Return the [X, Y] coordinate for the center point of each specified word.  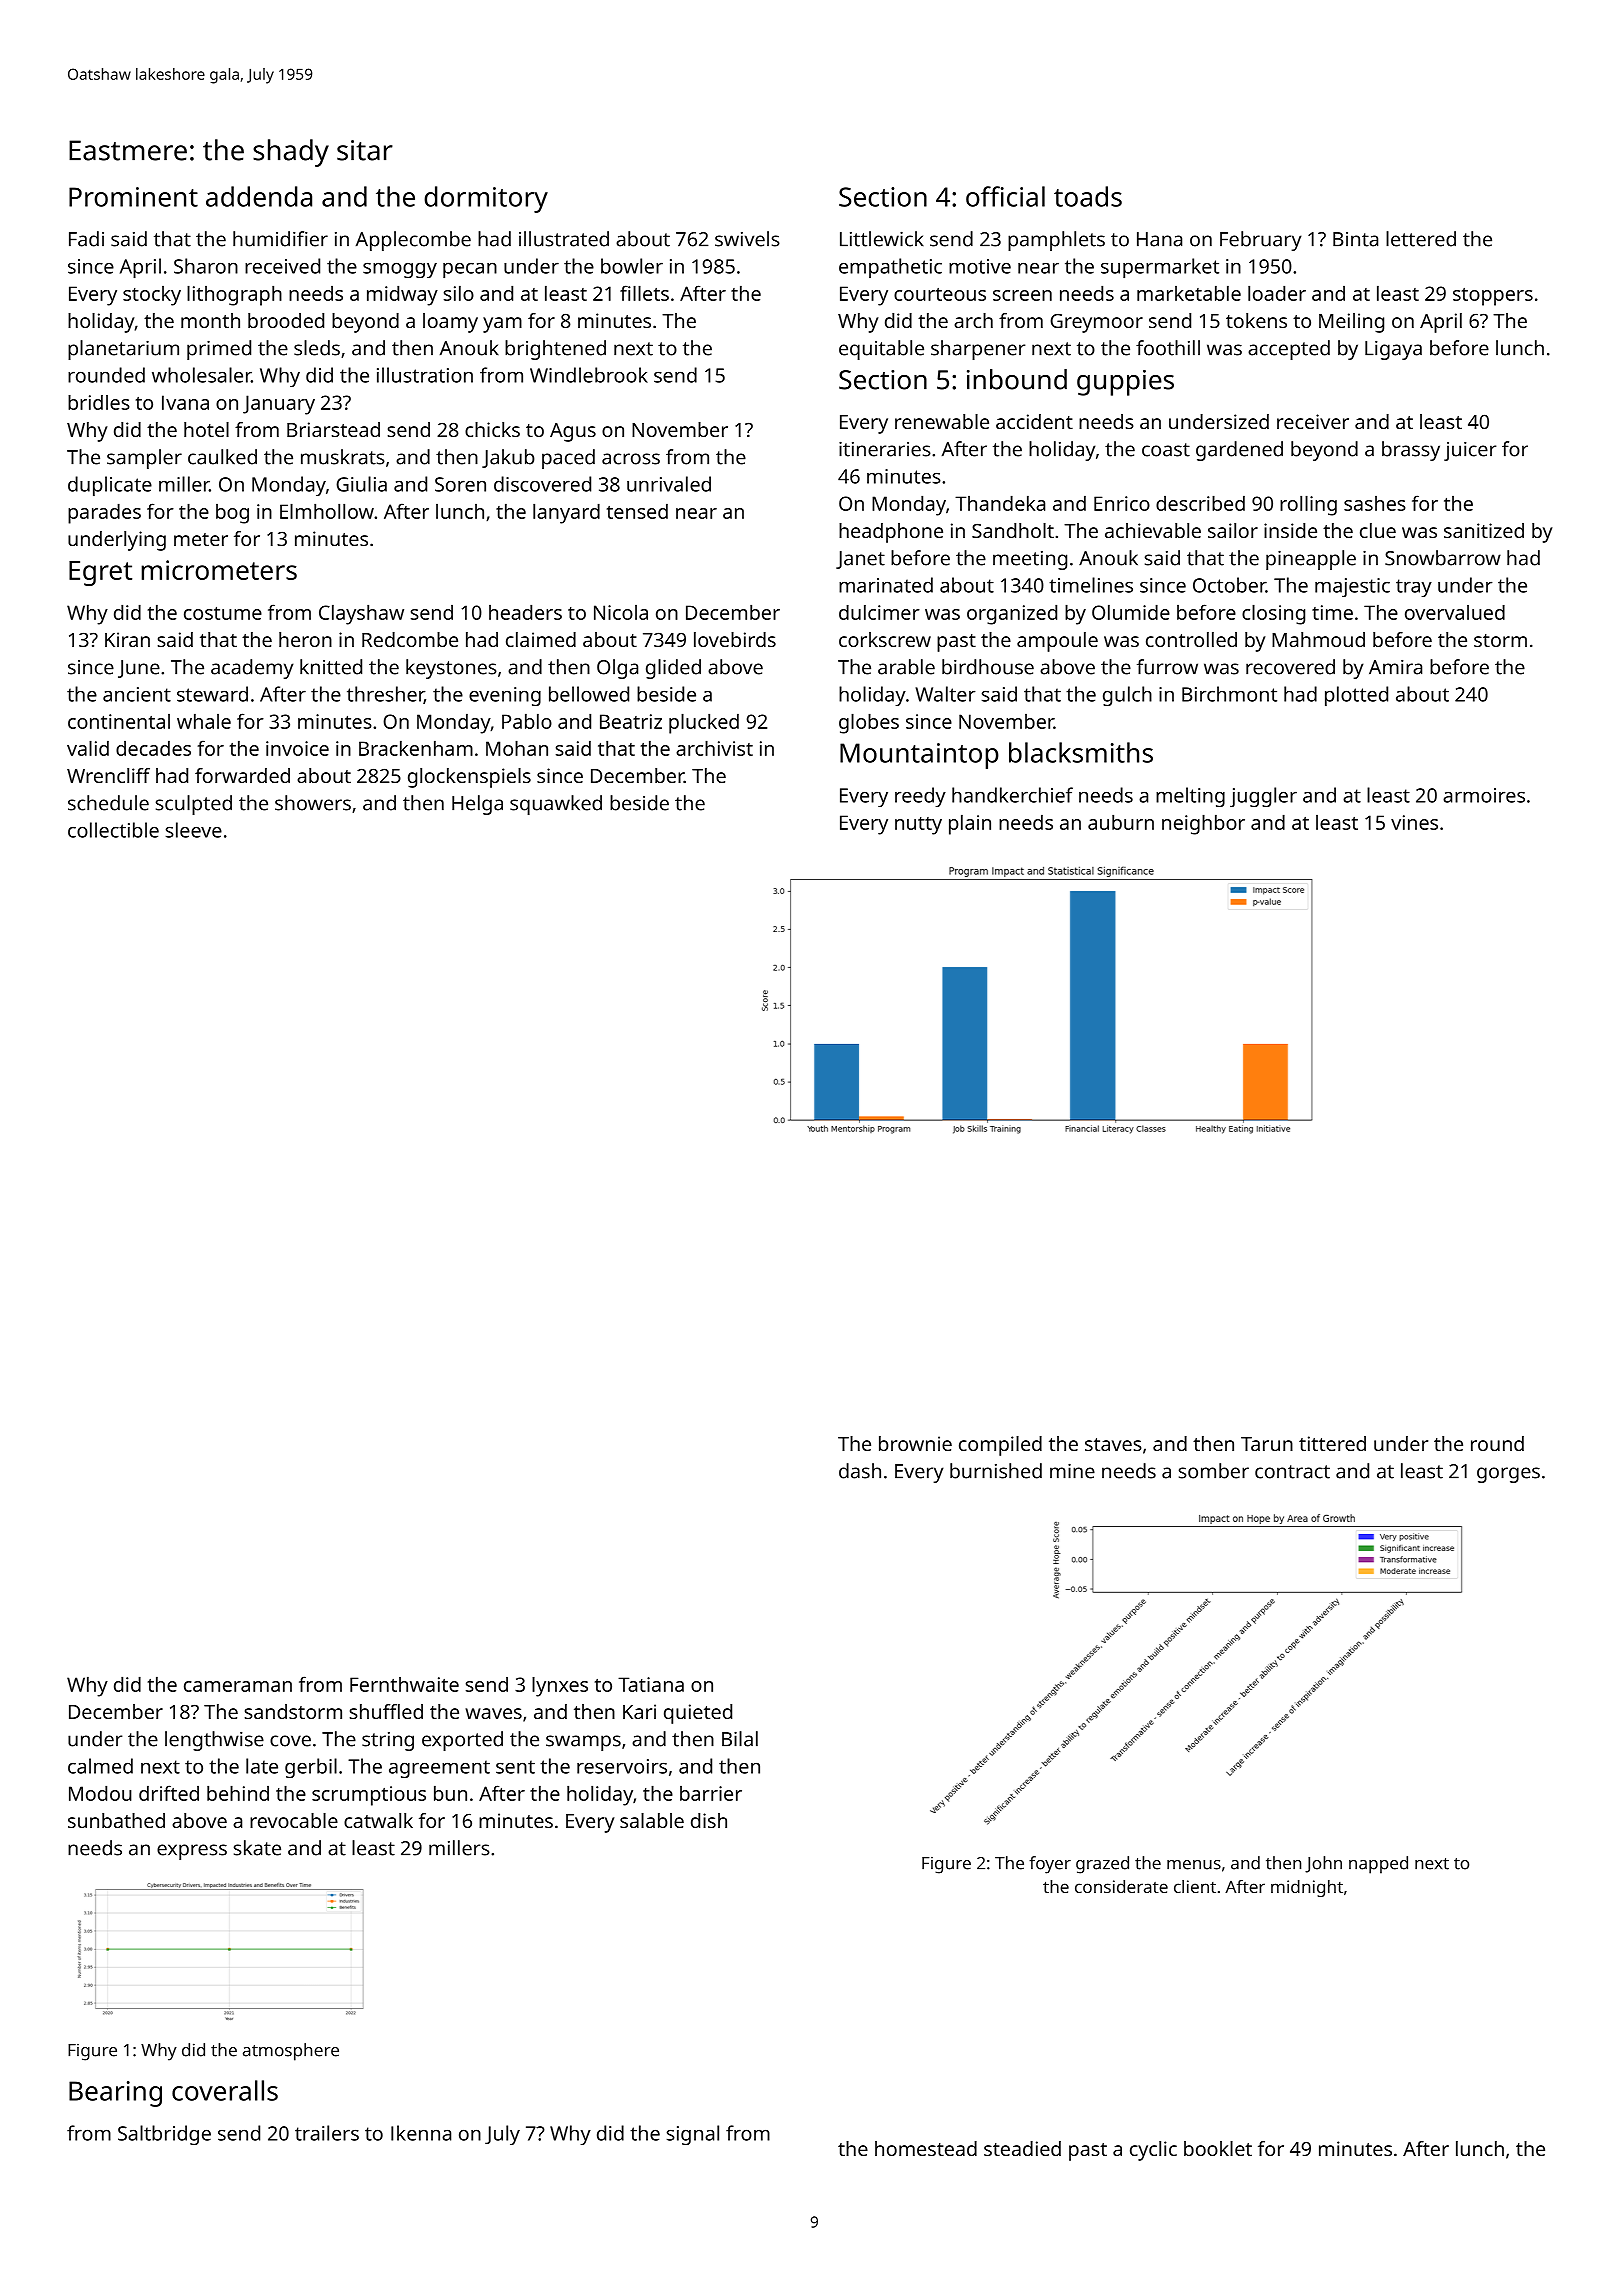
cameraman [238, 1686]
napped [1378, 1865]
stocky [152, 296]
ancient [137, 694]
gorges [1508, 1475]
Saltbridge [164, 2135]
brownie [915, 1443]
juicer [1470, 451]
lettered [1421, 239]
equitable [881, 350]
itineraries [885, 449]
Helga [477, 805]
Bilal [740, 1739]
